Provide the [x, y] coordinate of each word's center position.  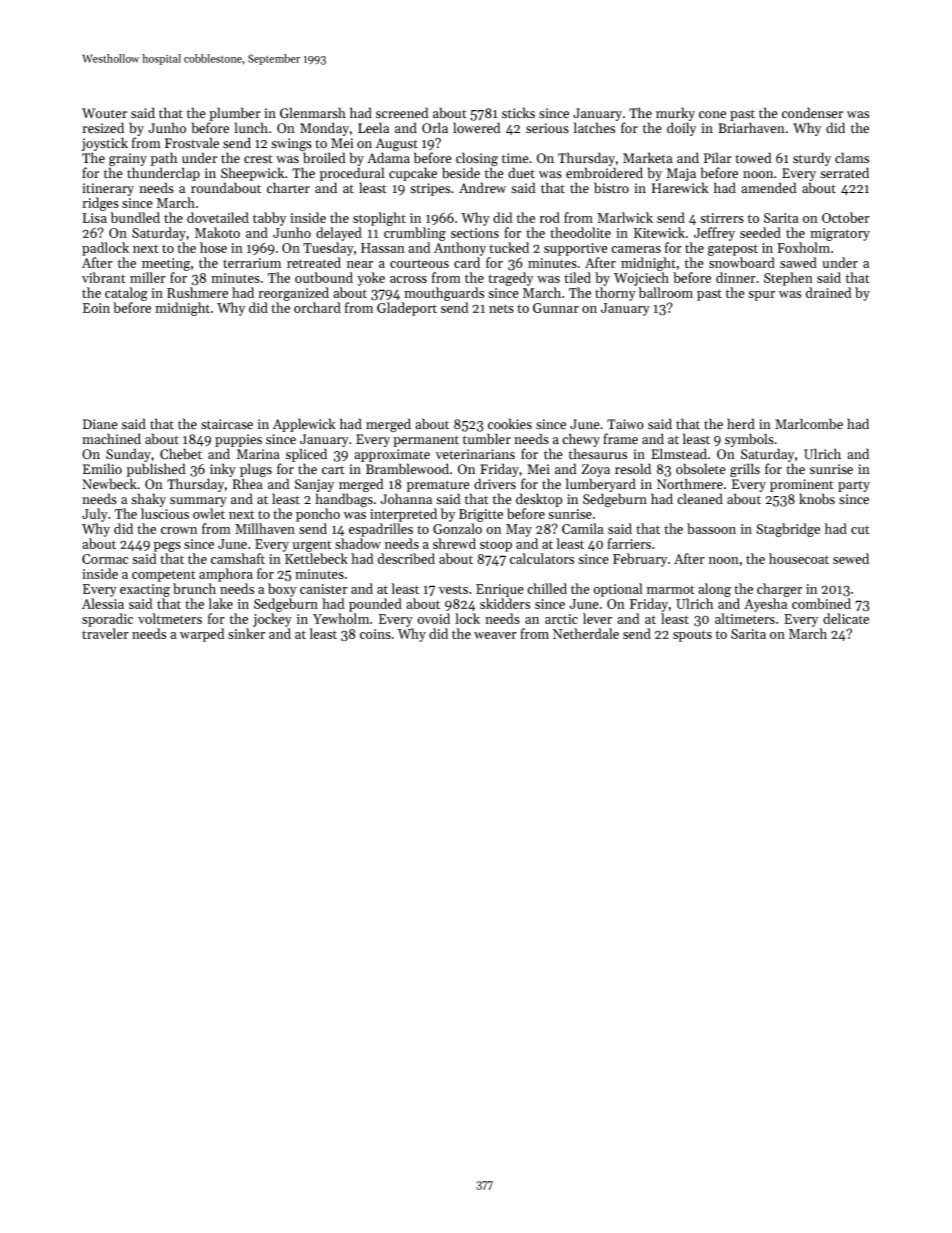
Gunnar [556, 308]
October [846, 217]
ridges [100, 204]
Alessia [103, 603]
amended [769, 188]
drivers [495, 484]
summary [198, 502]
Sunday [128, 455]
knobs [817, 499]
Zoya [596, 470]
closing [477, 159]
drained [828, 292]
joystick [105, 144]
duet [521, 173]
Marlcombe [809, 424]
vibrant [104, 277]
